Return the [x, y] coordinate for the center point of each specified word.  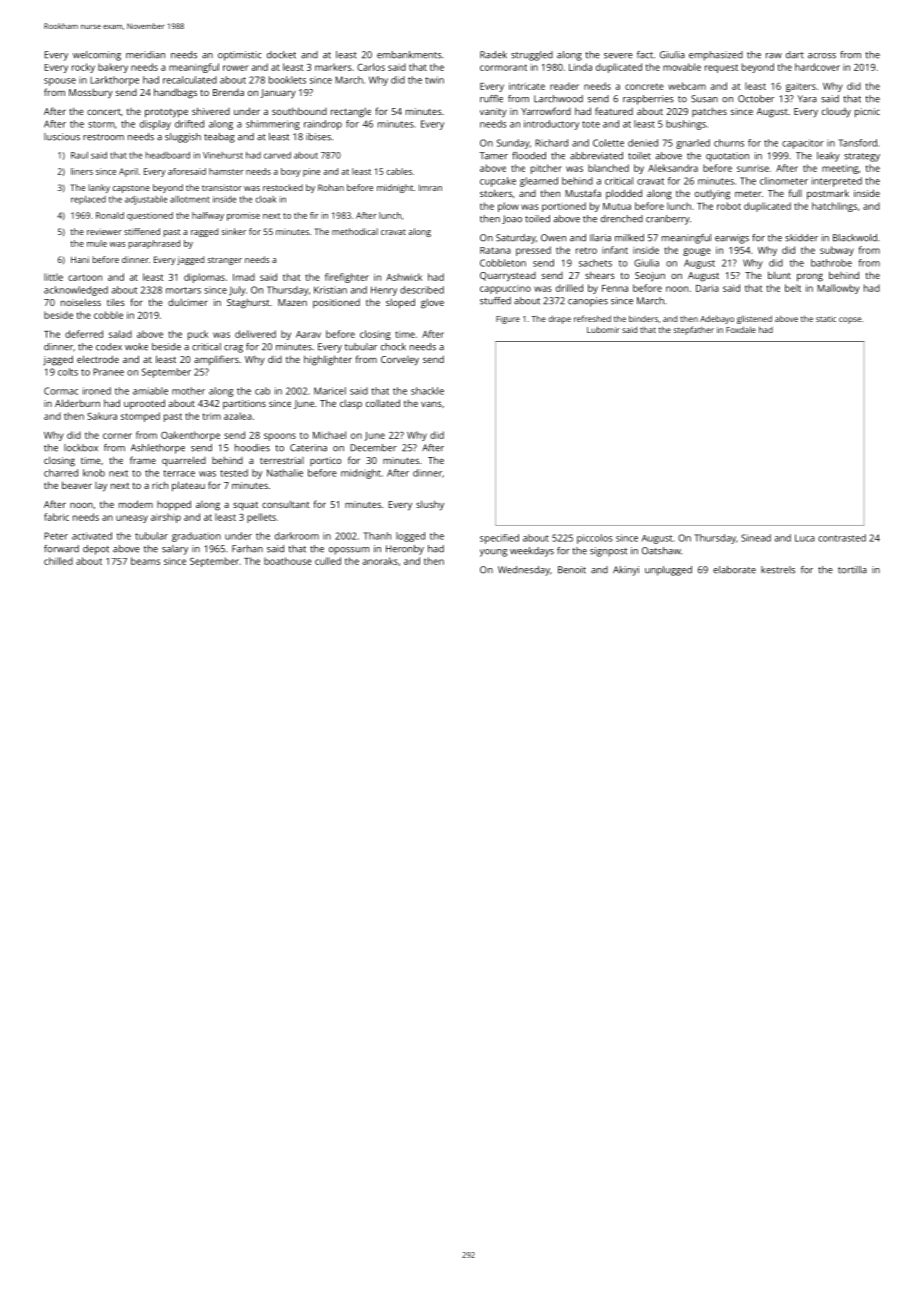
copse [850, 320]
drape [560, 319]
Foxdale [741, 329]
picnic [867, 112]
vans [431, 404]
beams [145, 561]
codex [109, 347]
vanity [493, 113]
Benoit [572, 570]
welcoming [97, 56]
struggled [532, 56]
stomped [140, 417]
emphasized [716, 56]
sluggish [183, 138]
